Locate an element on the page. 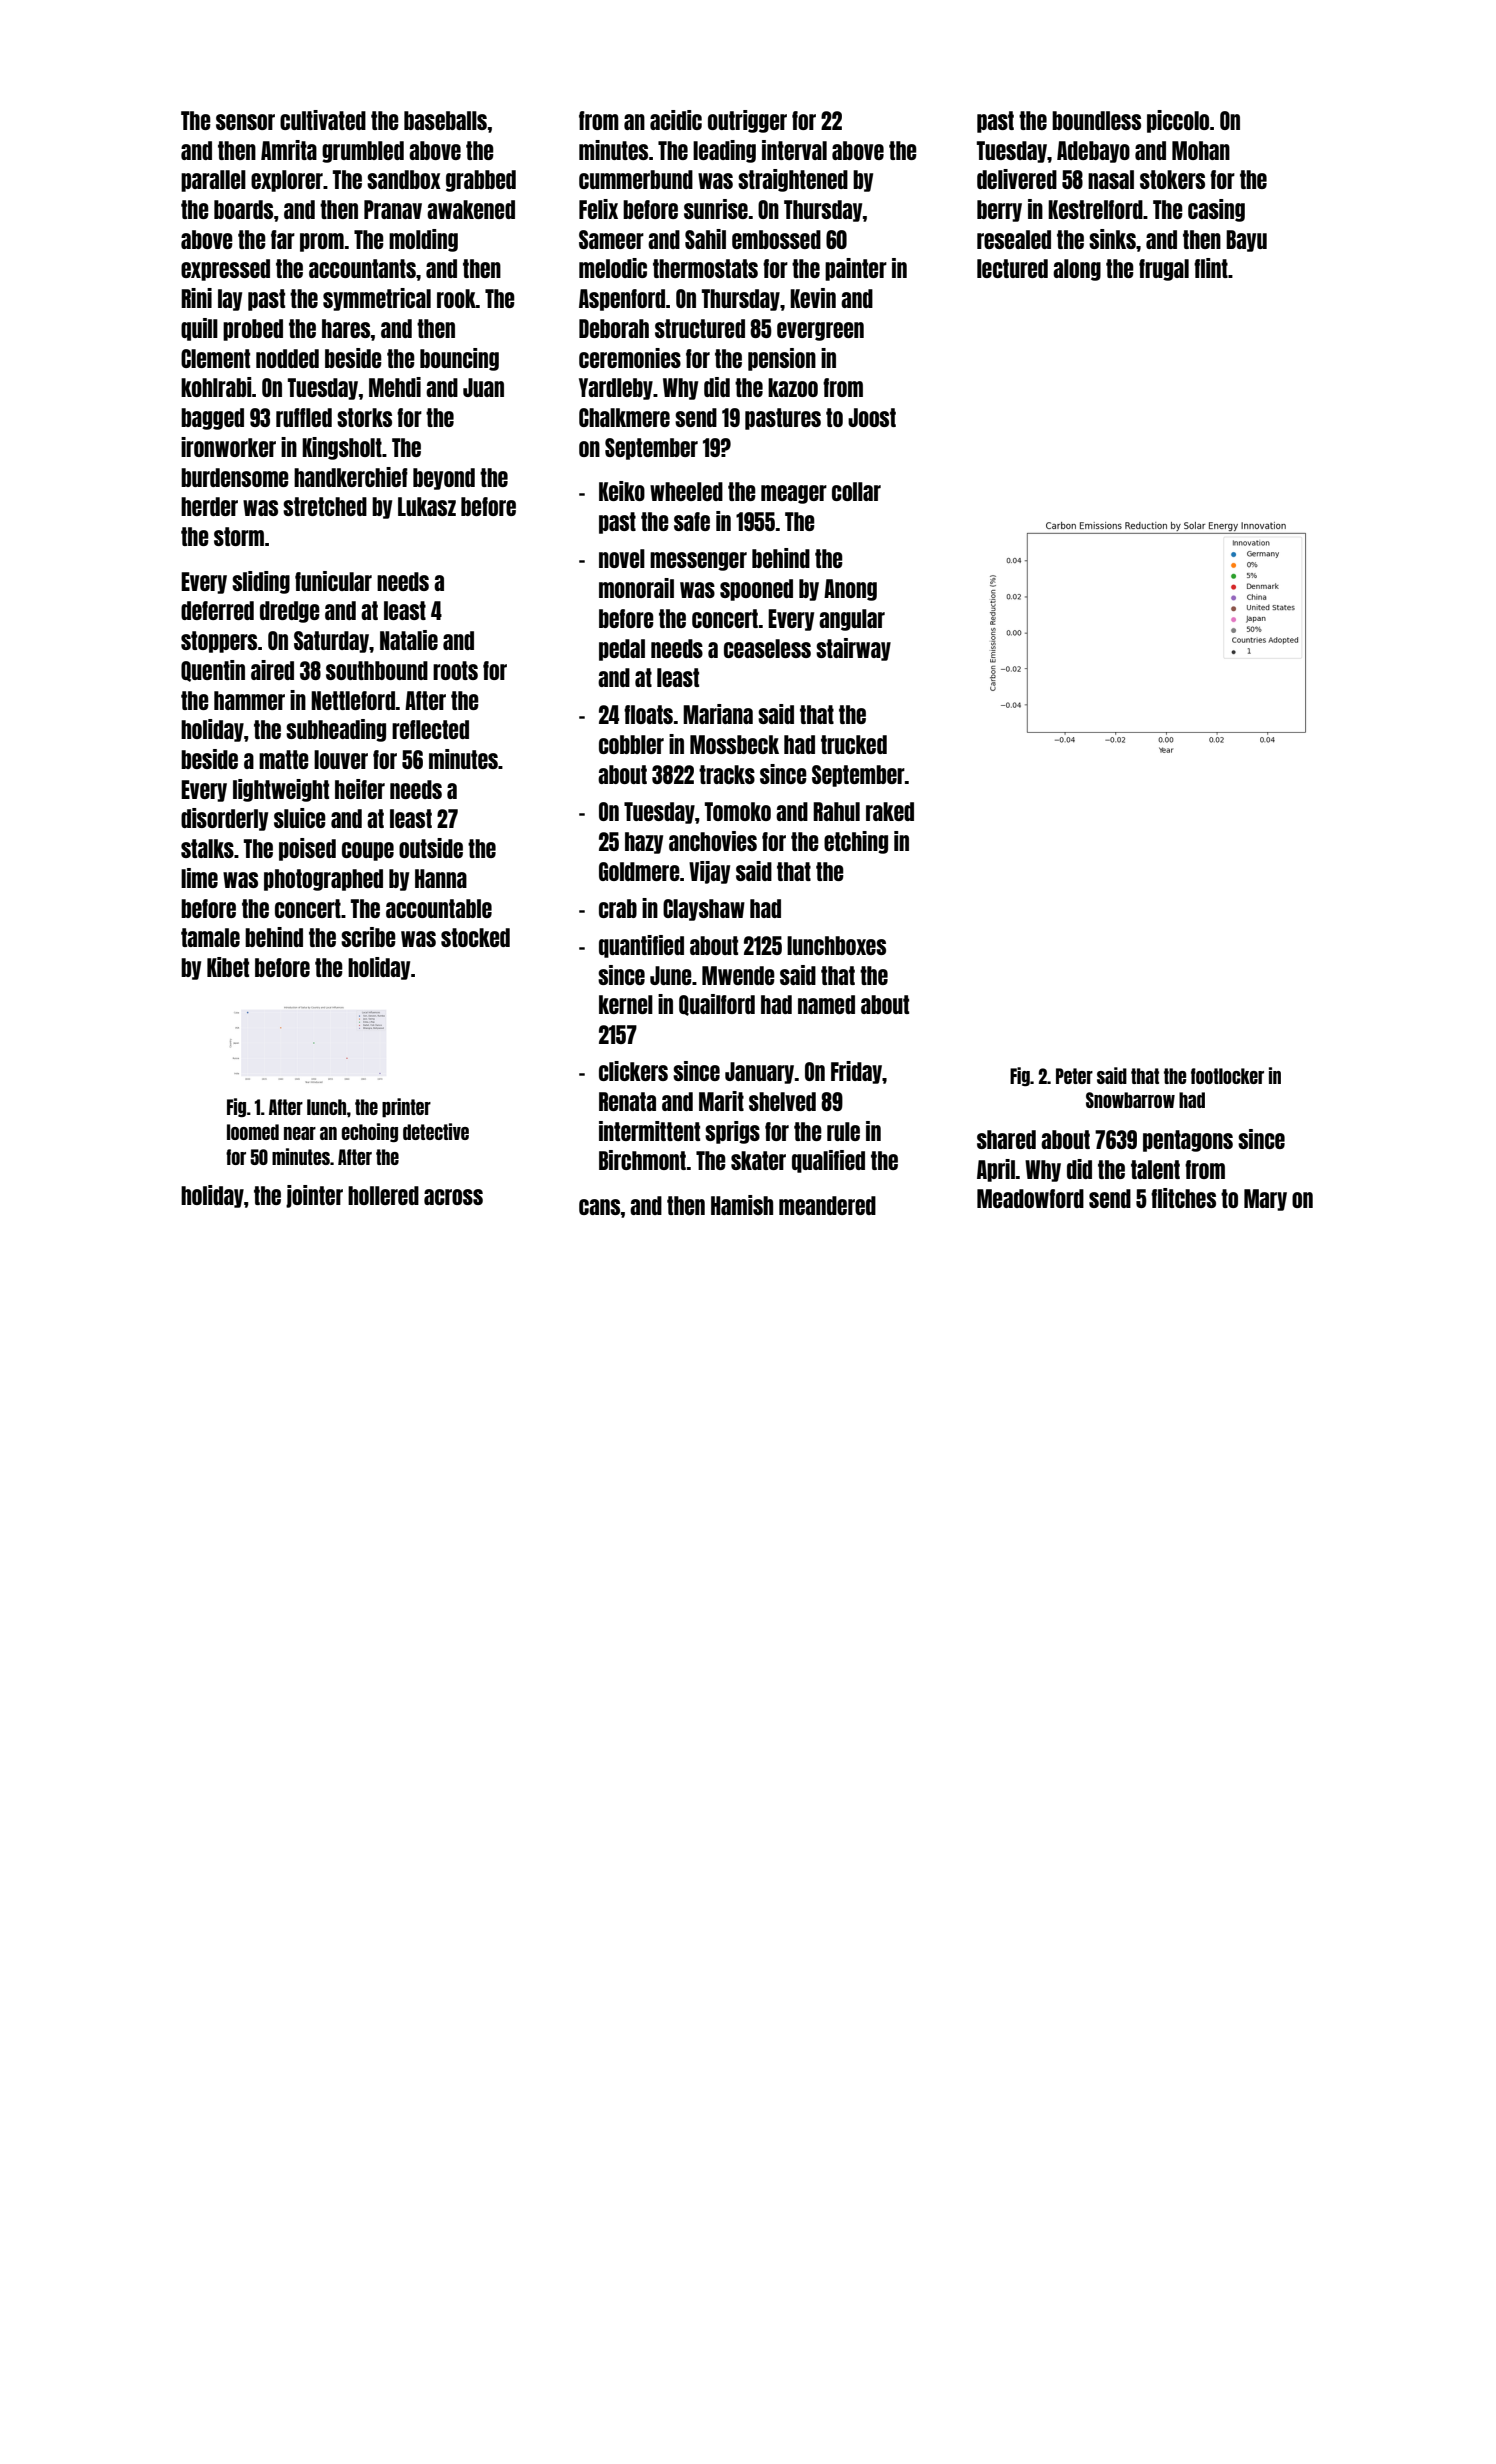 The width and height of the page is (1496, 2464). Kestrelford is located at coordinates (1095, 209).
